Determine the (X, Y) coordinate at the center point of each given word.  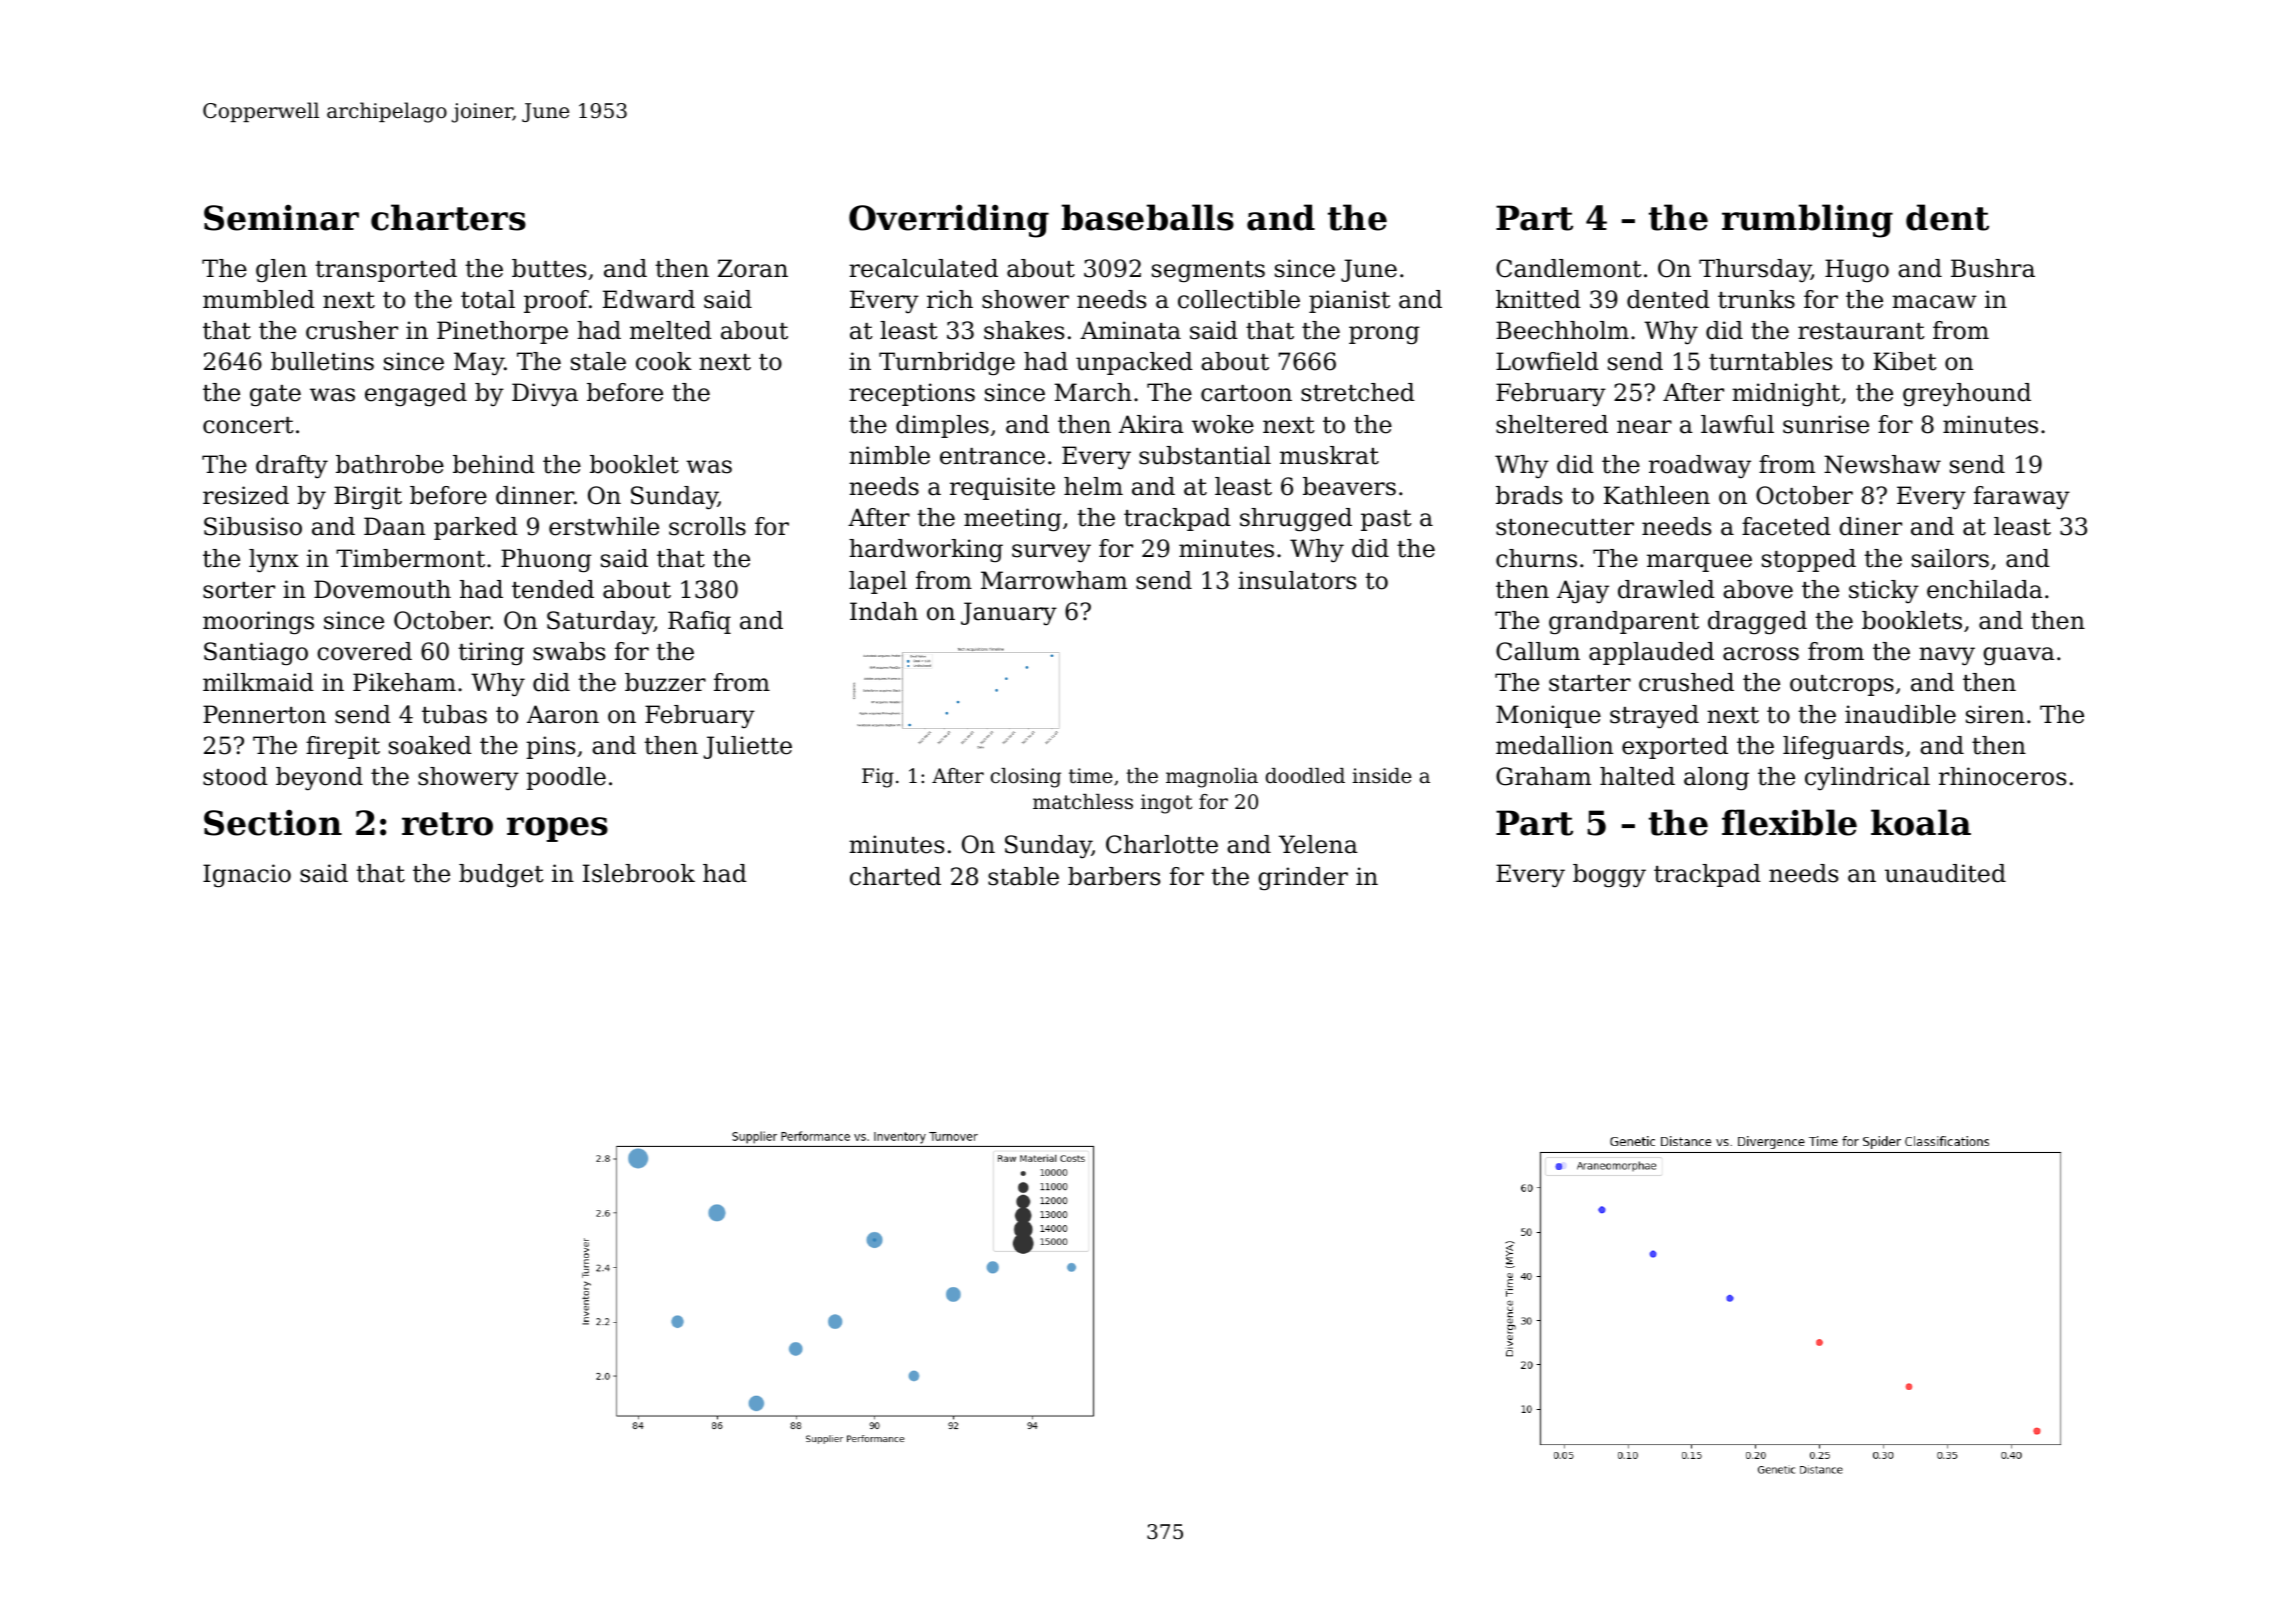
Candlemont (1569, 268)
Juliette (747, 747)
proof (556, 301)
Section (273, 822)
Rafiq (699, 622)
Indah (884, 611)
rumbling (1807, 221)
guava (2019, 656)
